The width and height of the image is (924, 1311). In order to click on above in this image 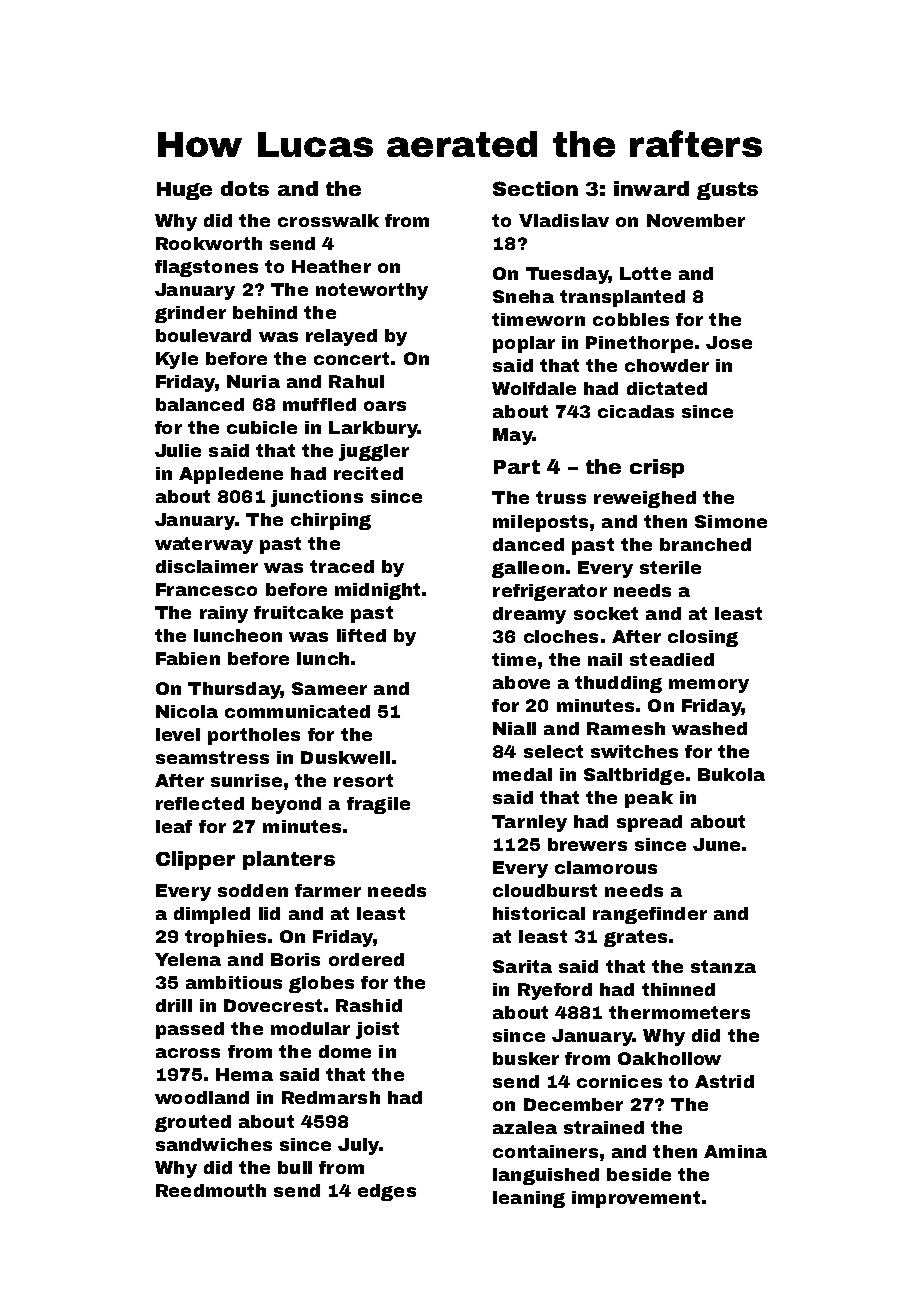, I will do `click(521, 682)`.
